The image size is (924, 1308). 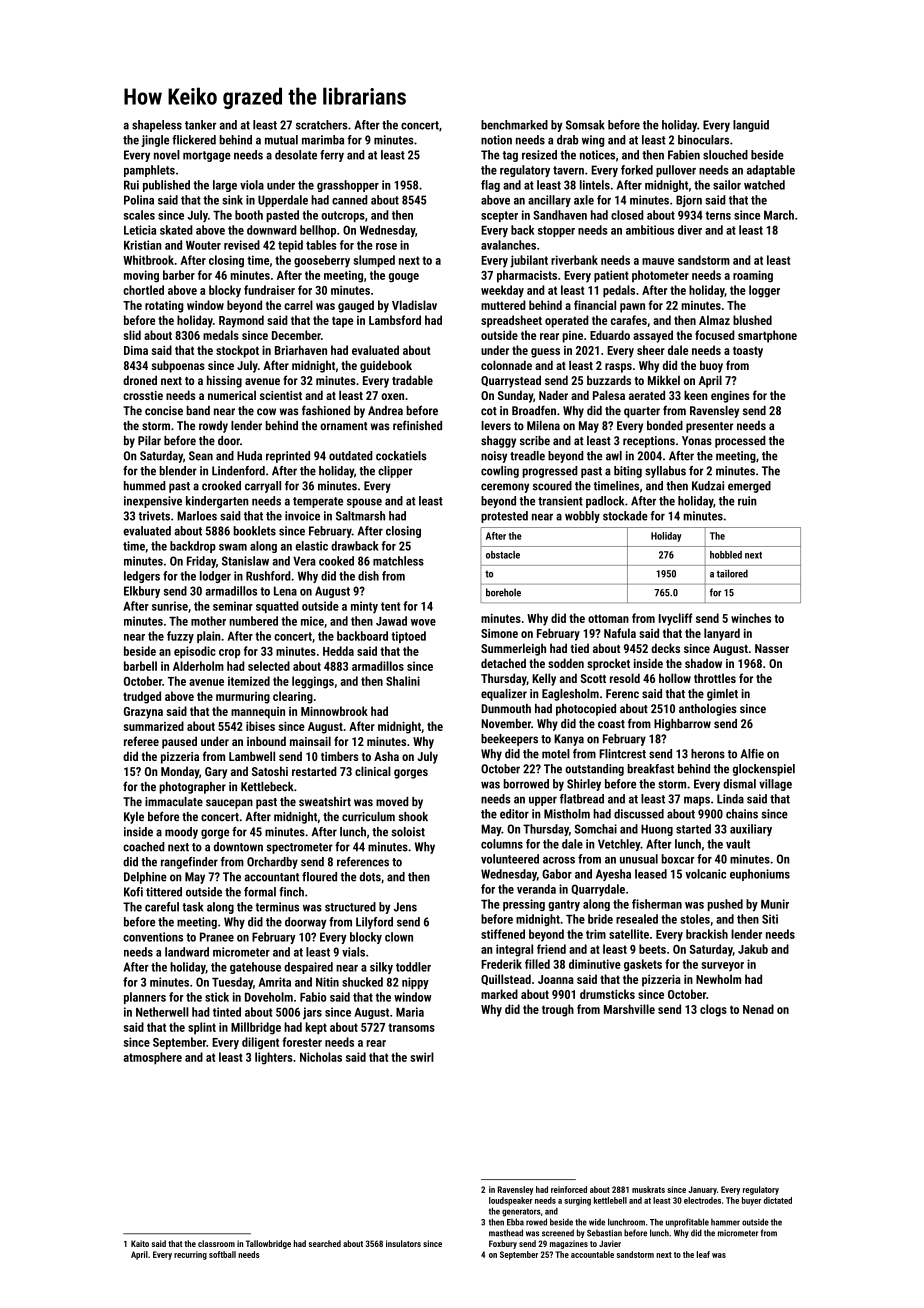 I want to click on Ayesha, so click(x=613, y=875).
